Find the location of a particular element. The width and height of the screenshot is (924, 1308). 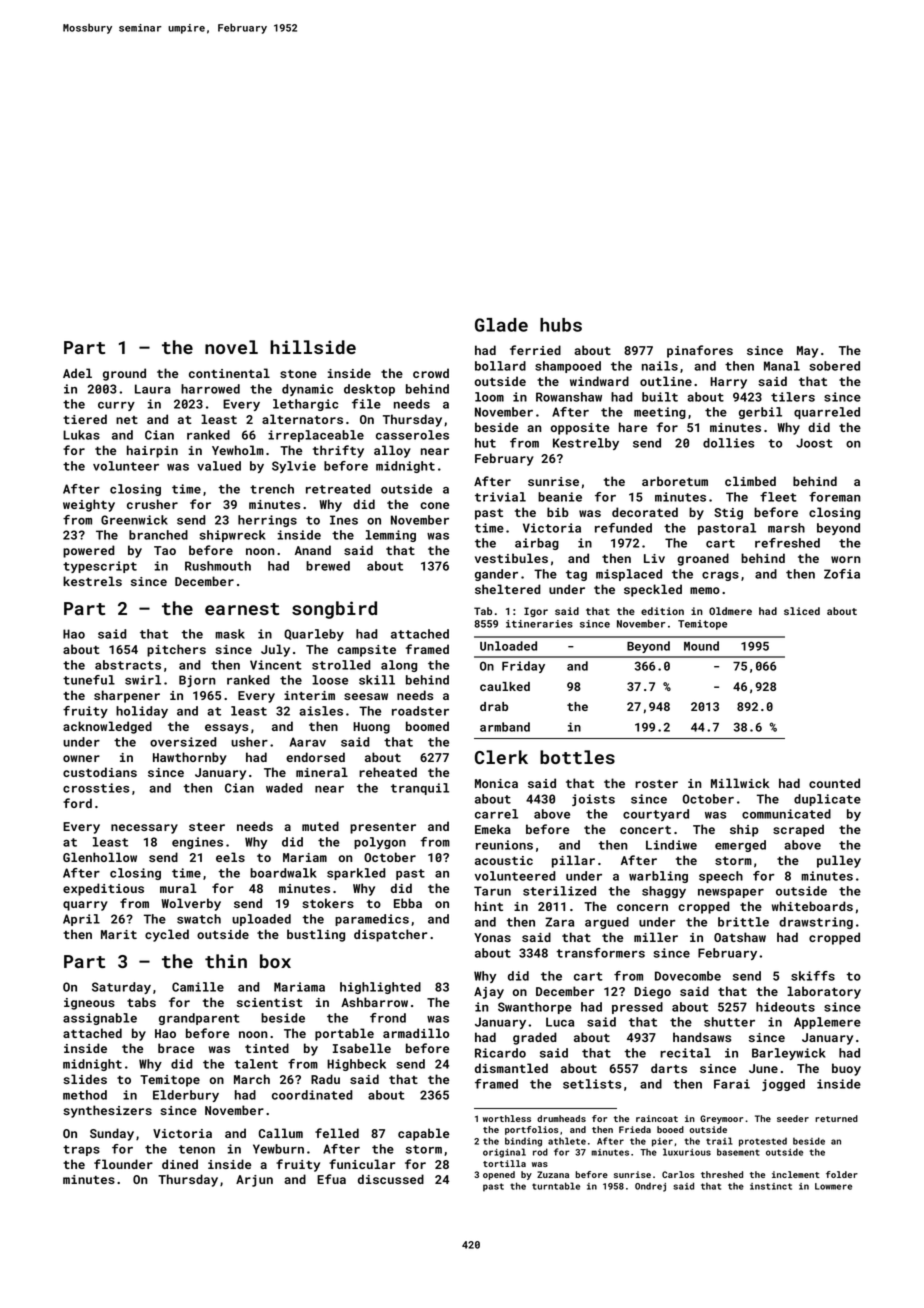

foreman is located at coordinates (835, 497).
